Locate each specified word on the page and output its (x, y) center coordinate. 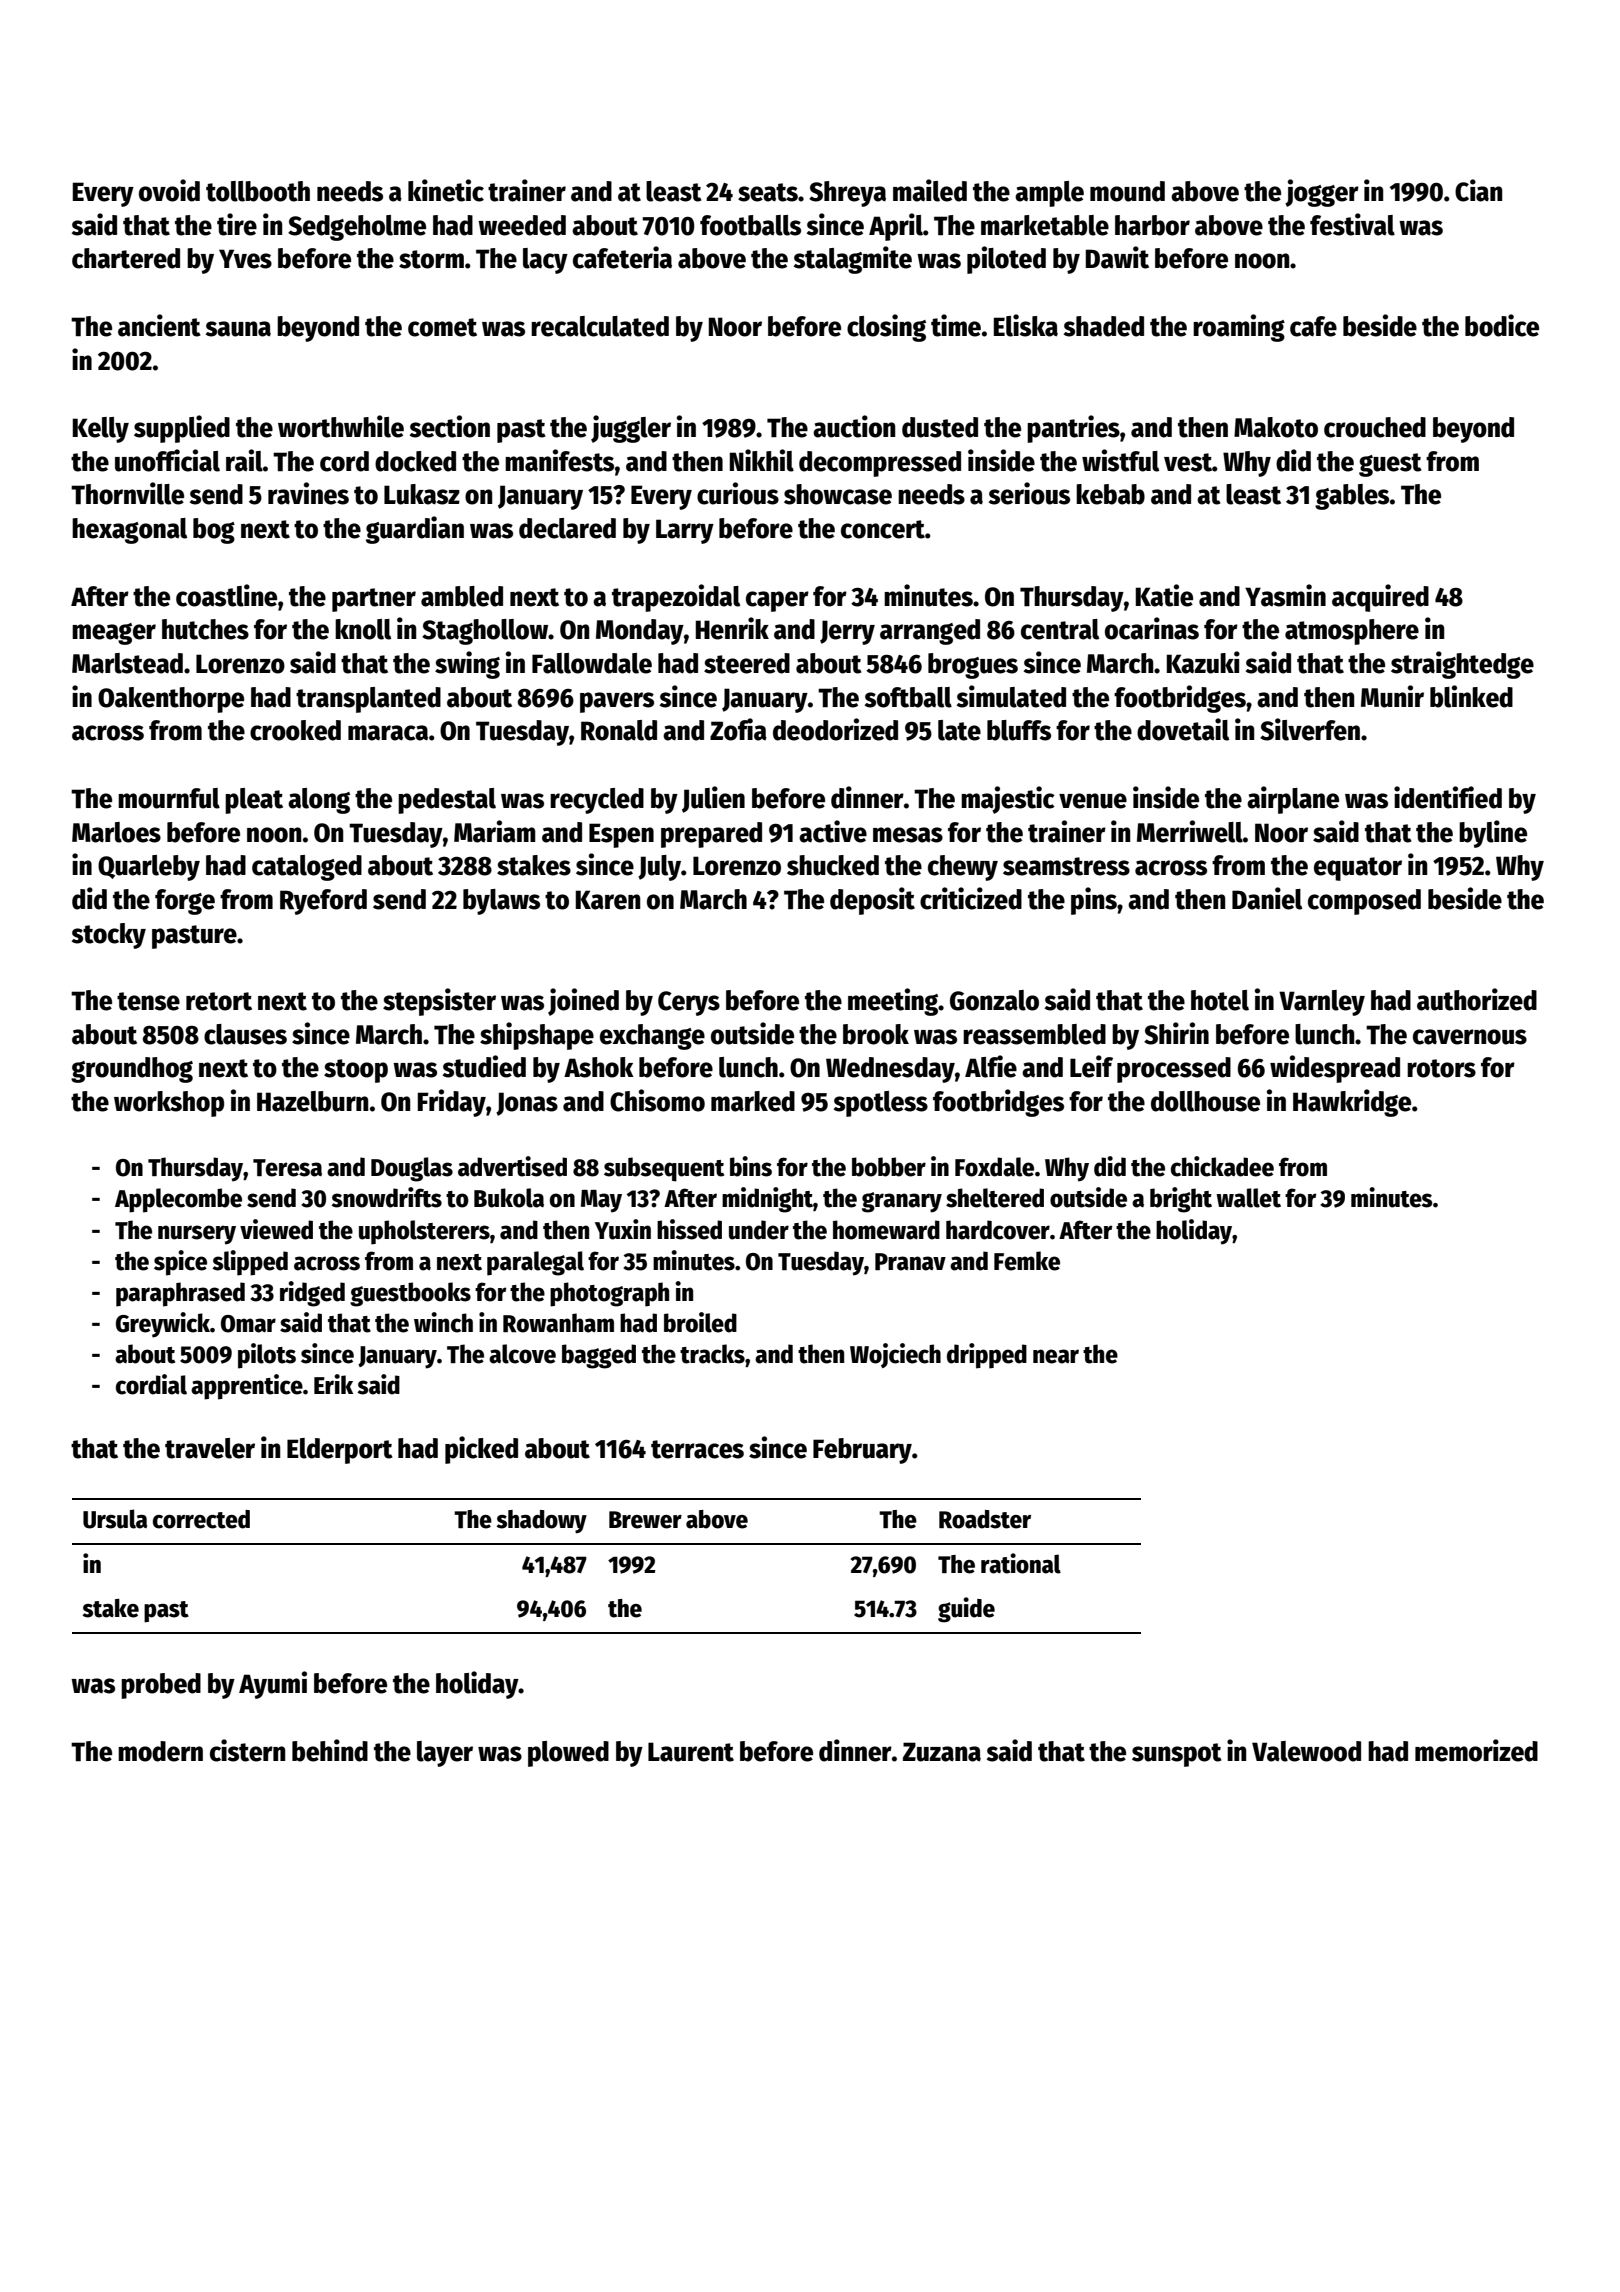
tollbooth (258, 191)
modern (160, 1751)
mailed (930, 190)
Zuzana (942, 1752)
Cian (1478, 190)
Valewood (1306, 1751)
